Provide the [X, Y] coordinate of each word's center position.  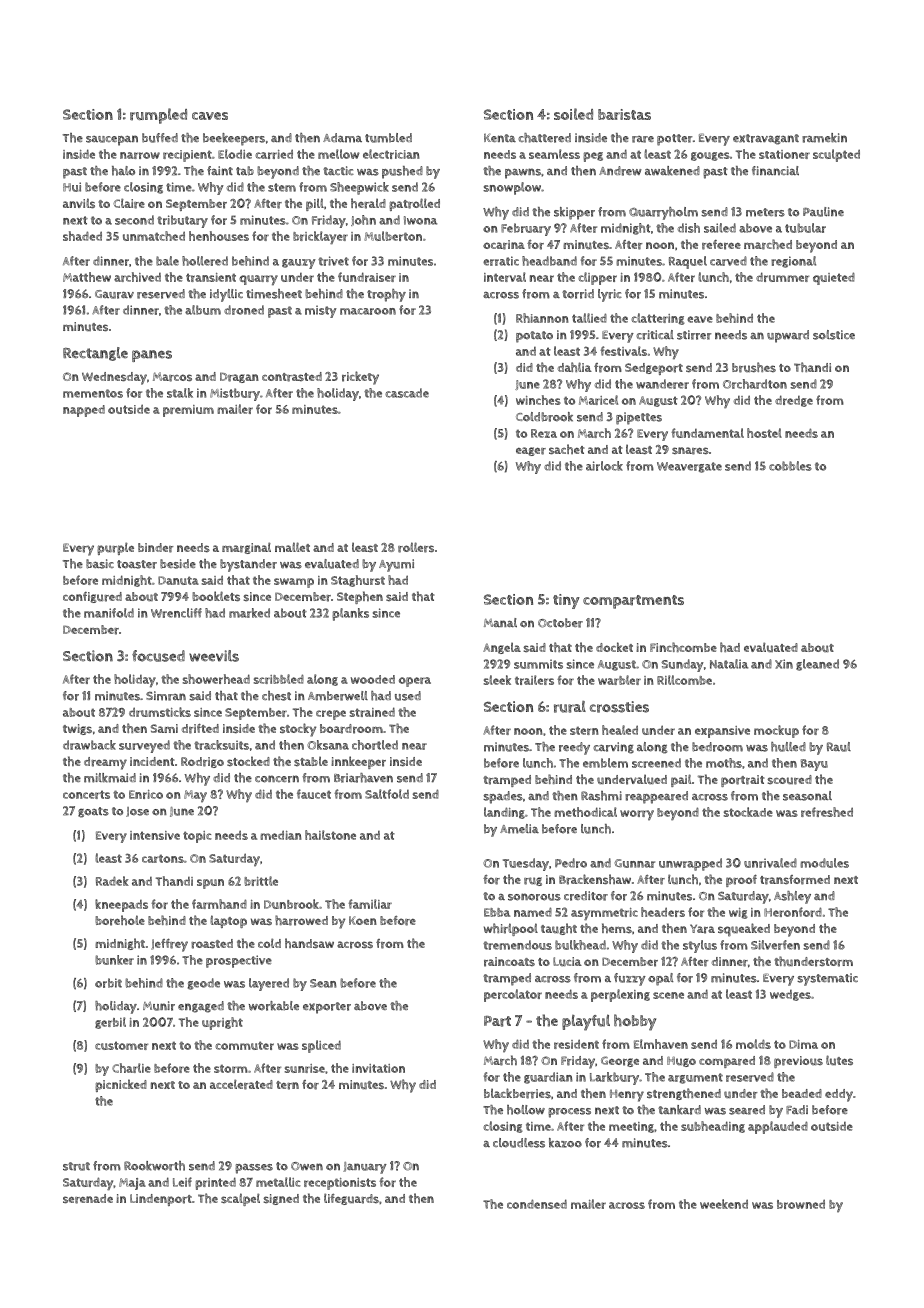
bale [167, 261]
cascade [407, 393]
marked [249, 613]
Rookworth [154, 1166]
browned [801, 1204]
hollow [526, 1110]
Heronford [793, 912]
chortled [375, 745]
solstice [834, 335]
